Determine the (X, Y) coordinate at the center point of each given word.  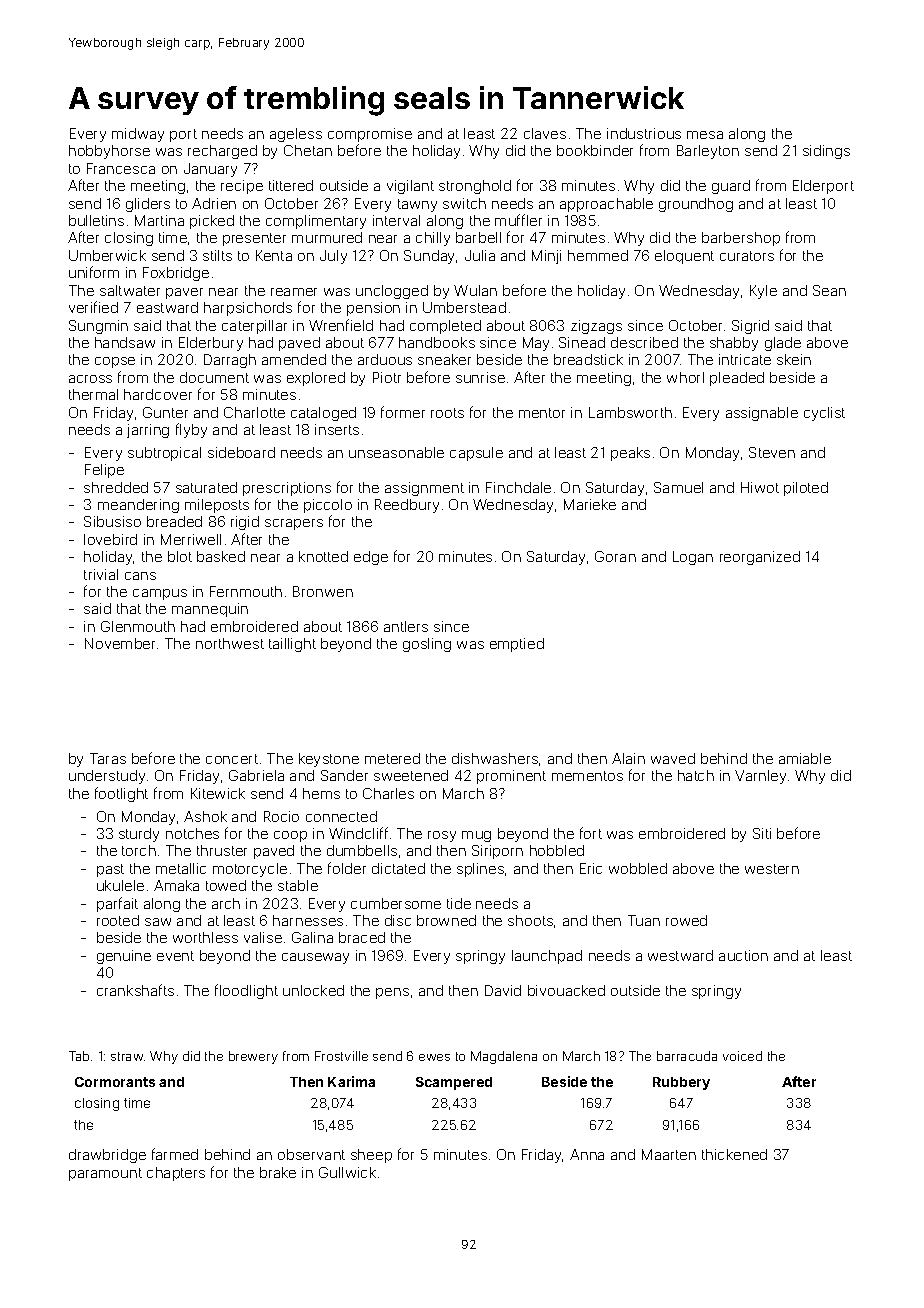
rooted (118, 920)
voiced (742, 1056)
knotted (323, 556)
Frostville (341, 1056)
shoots (530, 920)
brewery (253, 1057)
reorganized (760, 558)
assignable (762, 414)
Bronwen (323, 591)
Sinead (582, 342)
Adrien (214, 203)
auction (743, 955)
